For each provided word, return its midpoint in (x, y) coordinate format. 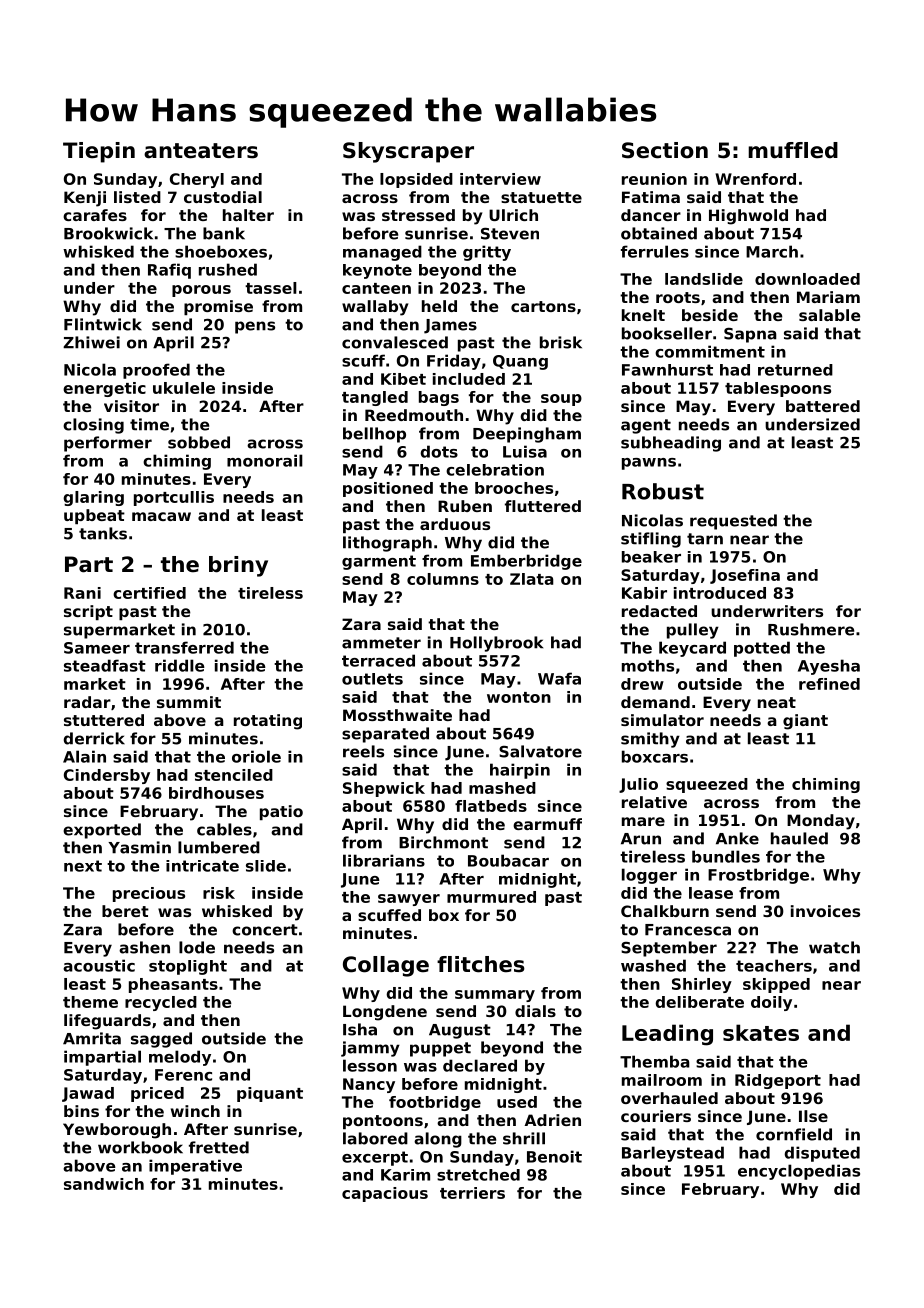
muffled (793, 150)
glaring (93, 498)
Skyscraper (408, 152)
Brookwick (108, 233)
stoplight (188, 967)
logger (649, 876)
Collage (386, 966)
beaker (651, 557)
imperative (195, 1167)
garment (379, 562)
